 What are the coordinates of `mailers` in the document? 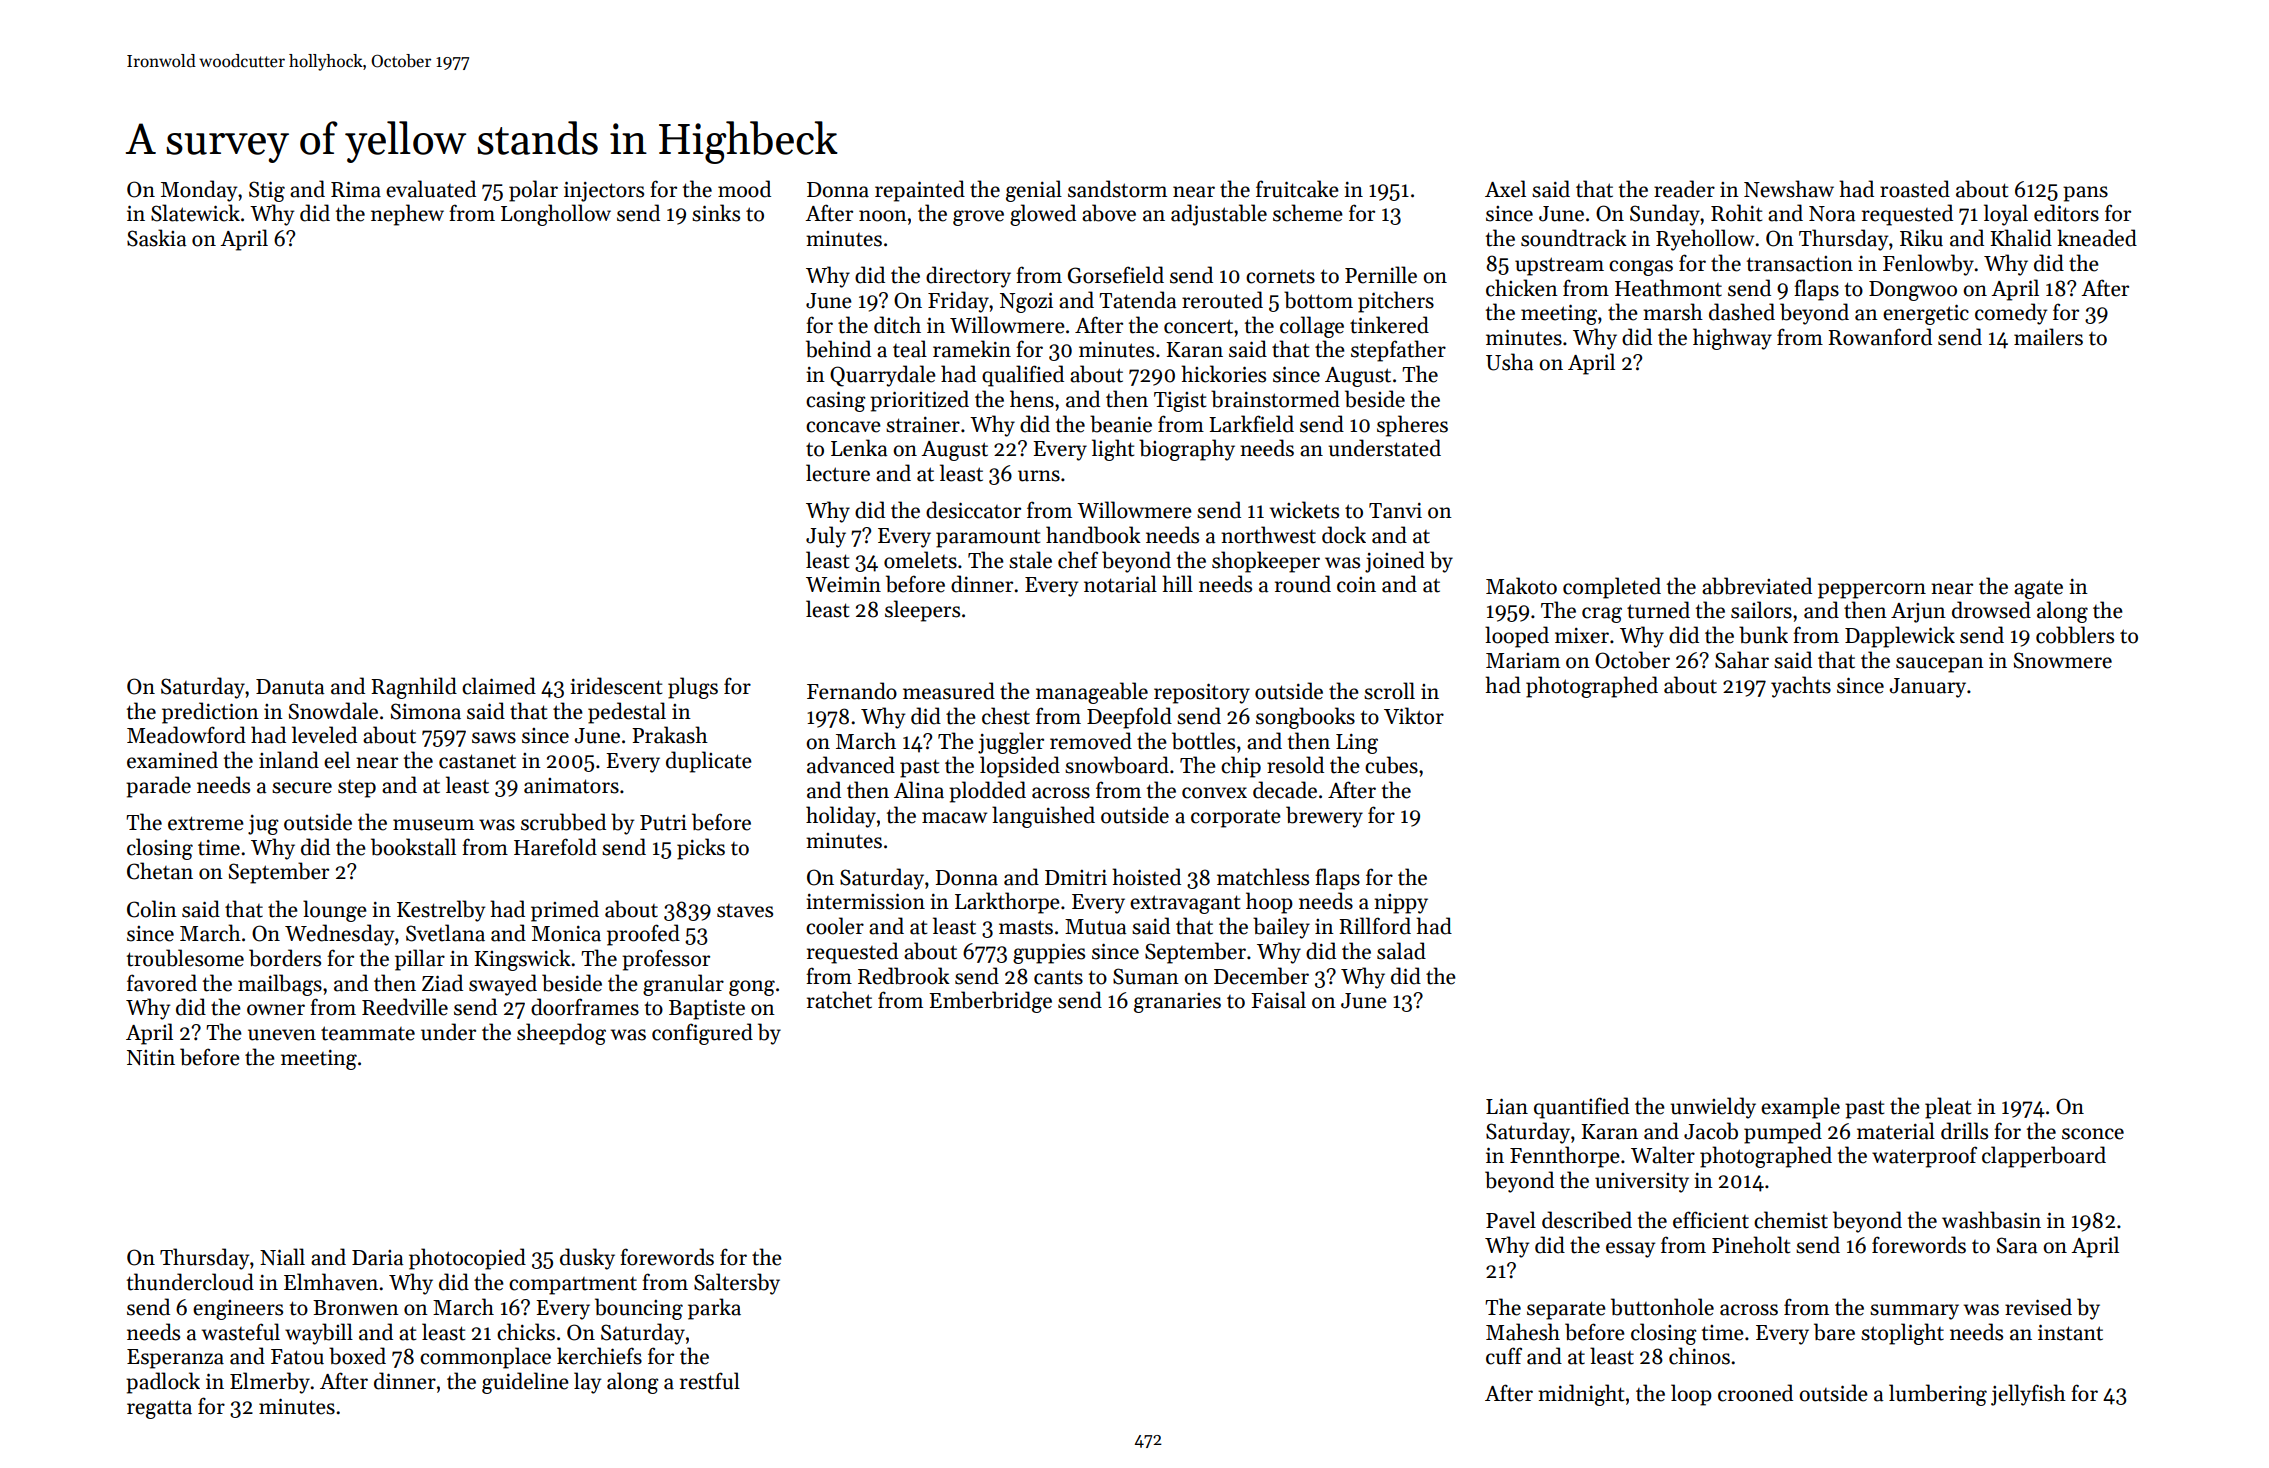 It's located at (2048, 337).
